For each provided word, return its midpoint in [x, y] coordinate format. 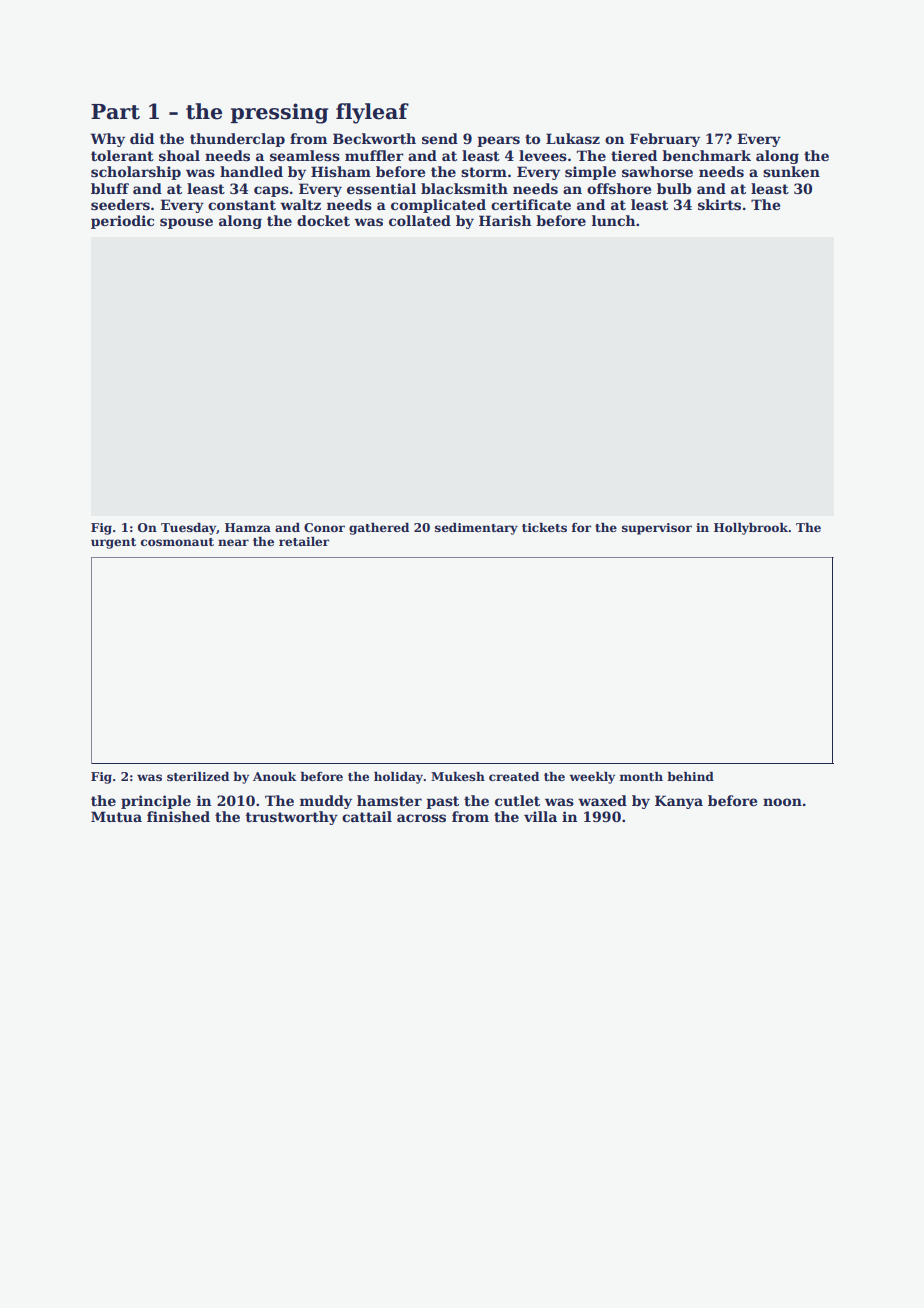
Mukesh [458, 776]
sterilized [198, 776]
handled [251, 171]
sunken [791, 171]
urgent [113, 543]
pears [498, 141]
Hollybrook [751, 529]
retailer [304, 541]
